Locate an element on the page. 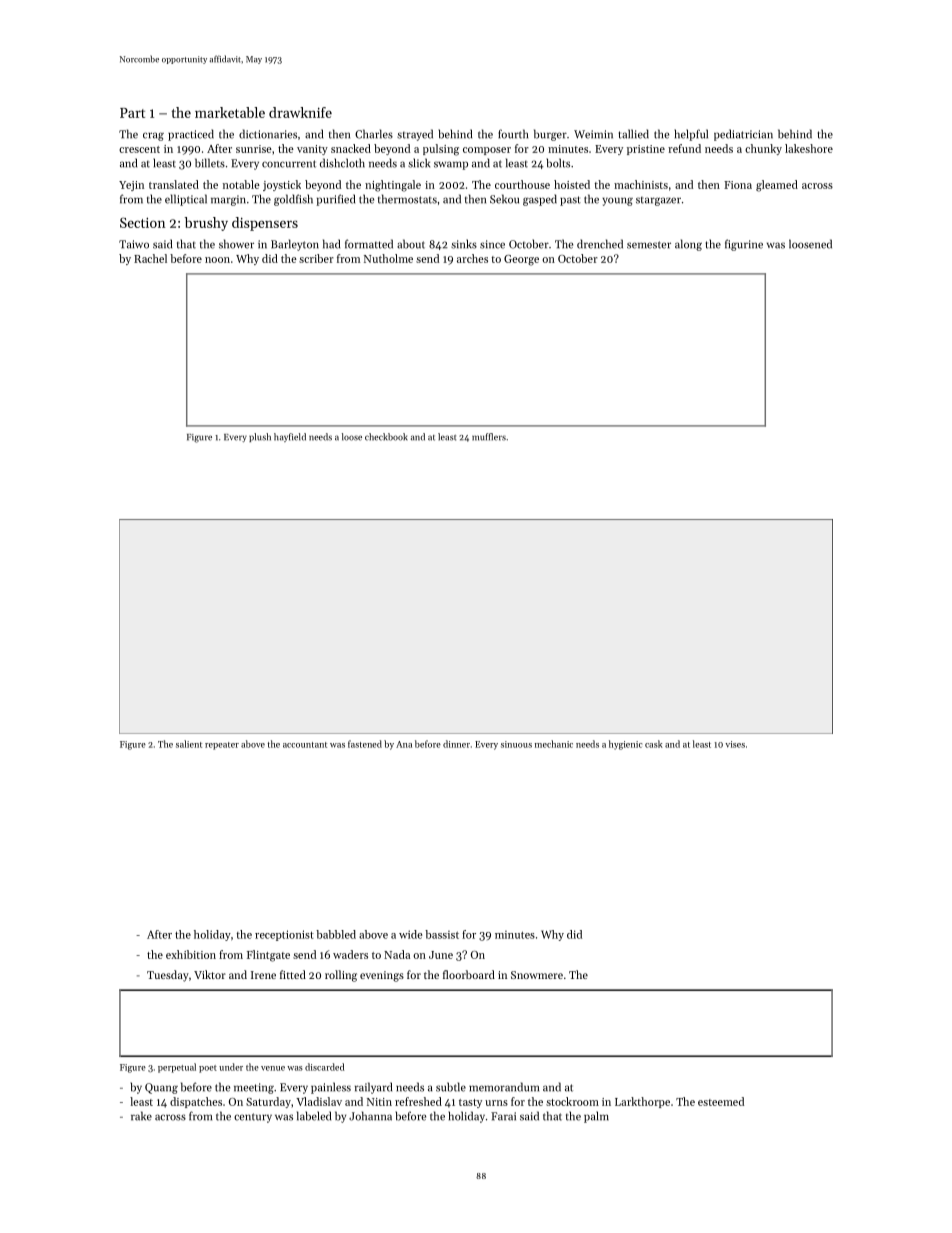 Image resolution: width=952 pixels, height=1233 pixels. dinner is located at coordinates (456, 744).
